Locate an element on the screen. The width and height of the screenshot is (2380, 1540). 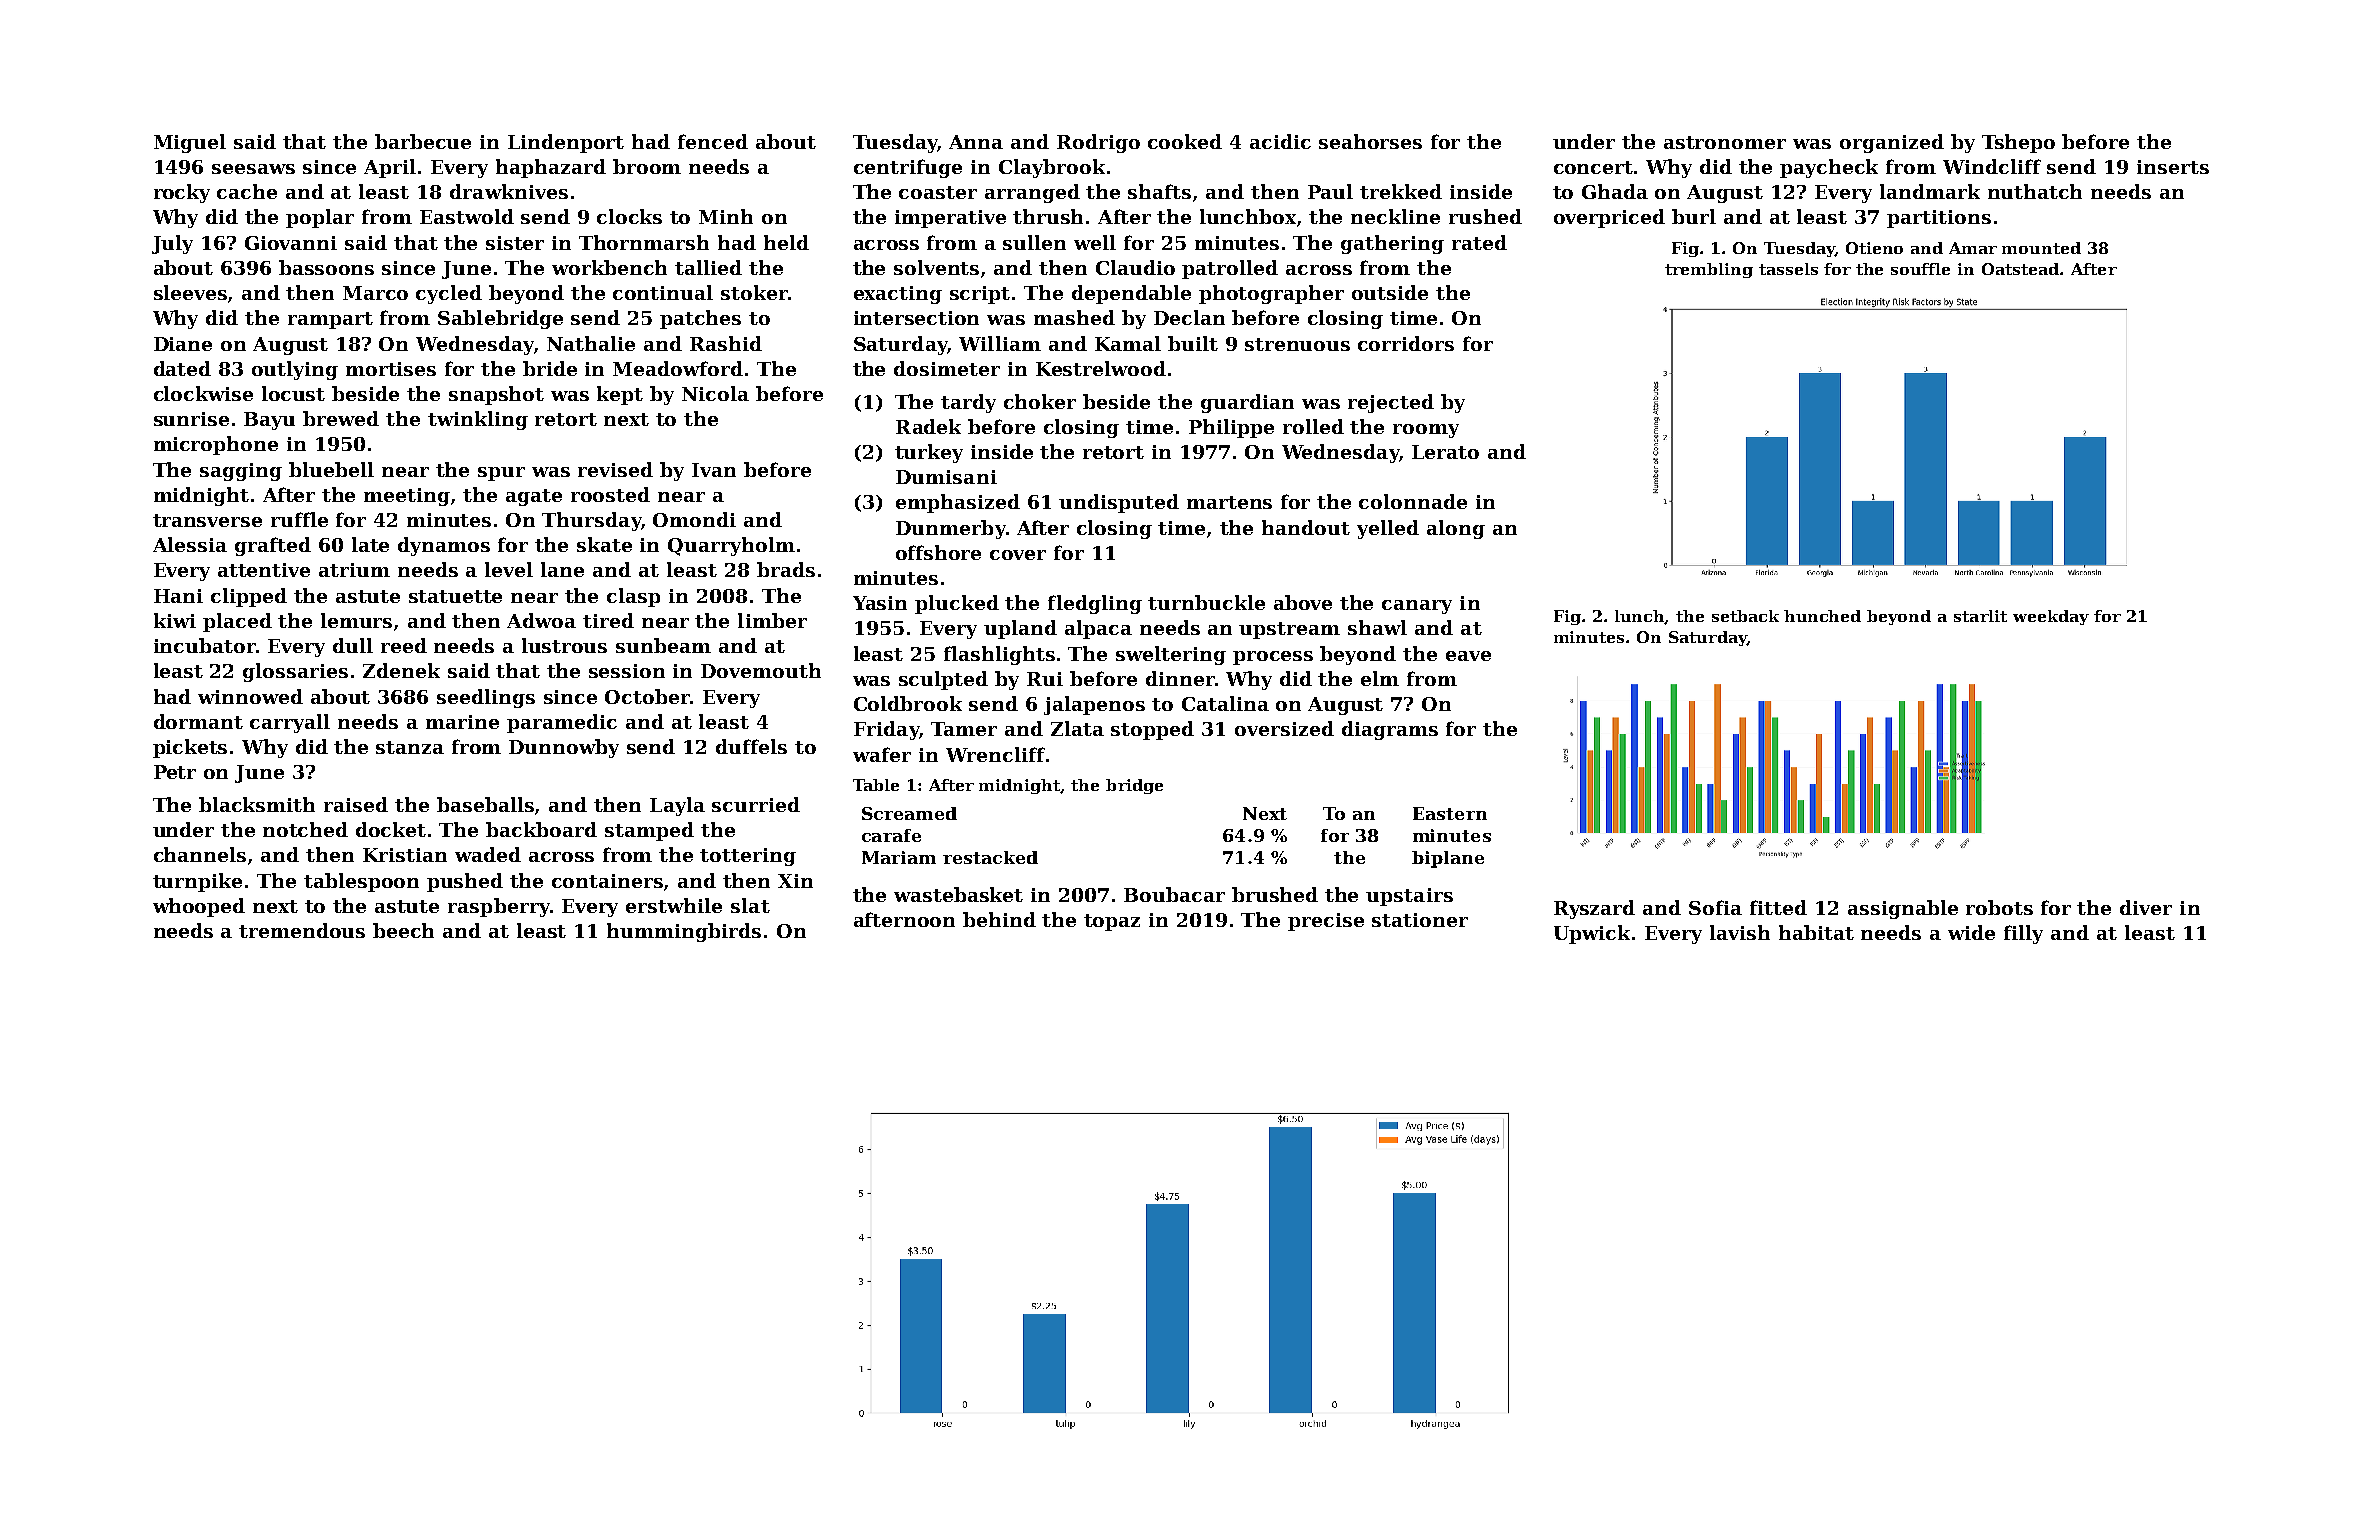
tremendous is located at coordinates (302, 930).
